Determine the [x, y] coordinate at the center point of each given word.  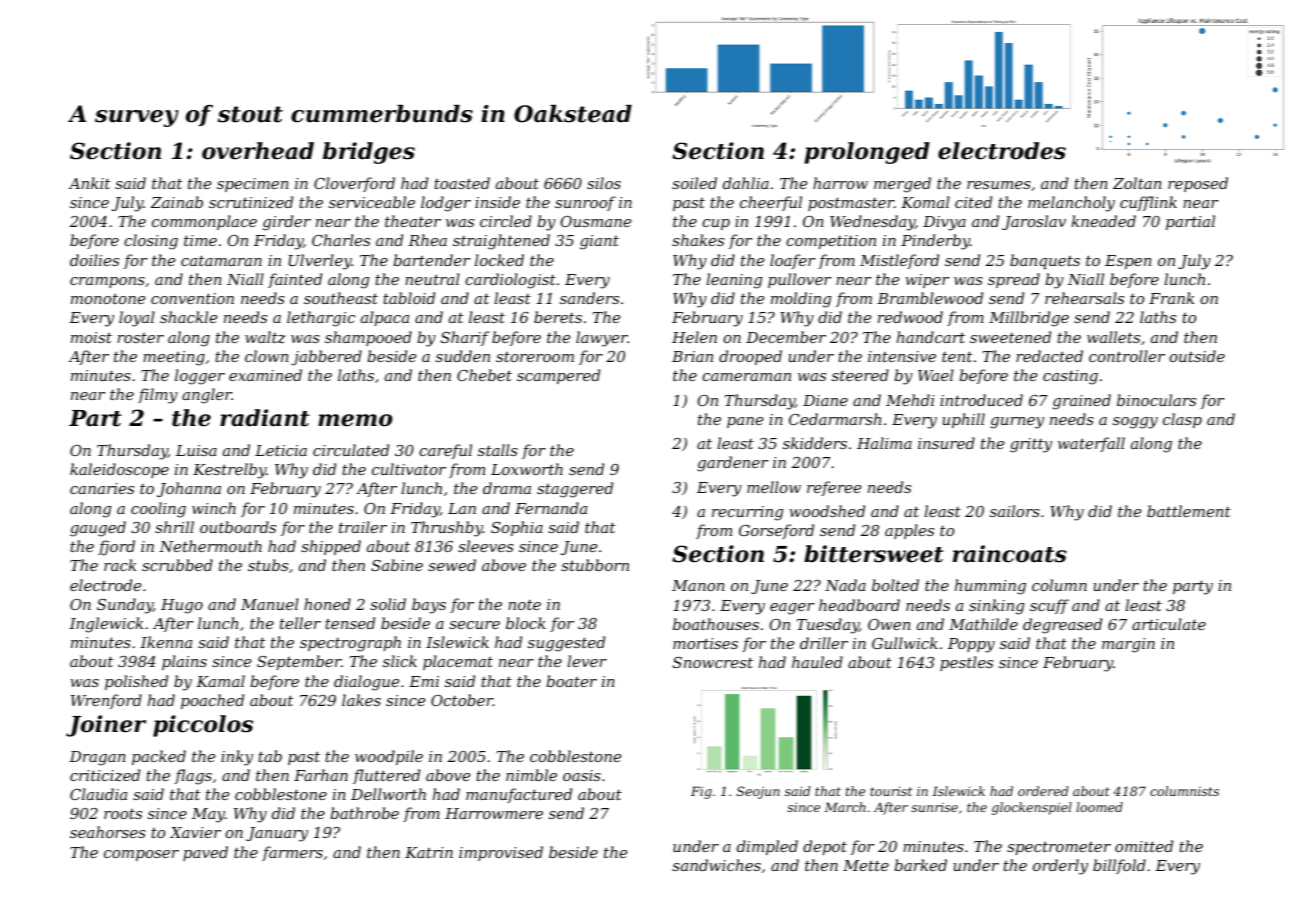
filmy [158, 396]
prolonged [867, 153]
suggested [566, 644]
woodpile [389, 757]
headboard [859, 605]
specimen [253, 185]
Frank [1171, 298]
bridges [369, 153]
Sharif [465, 338]
